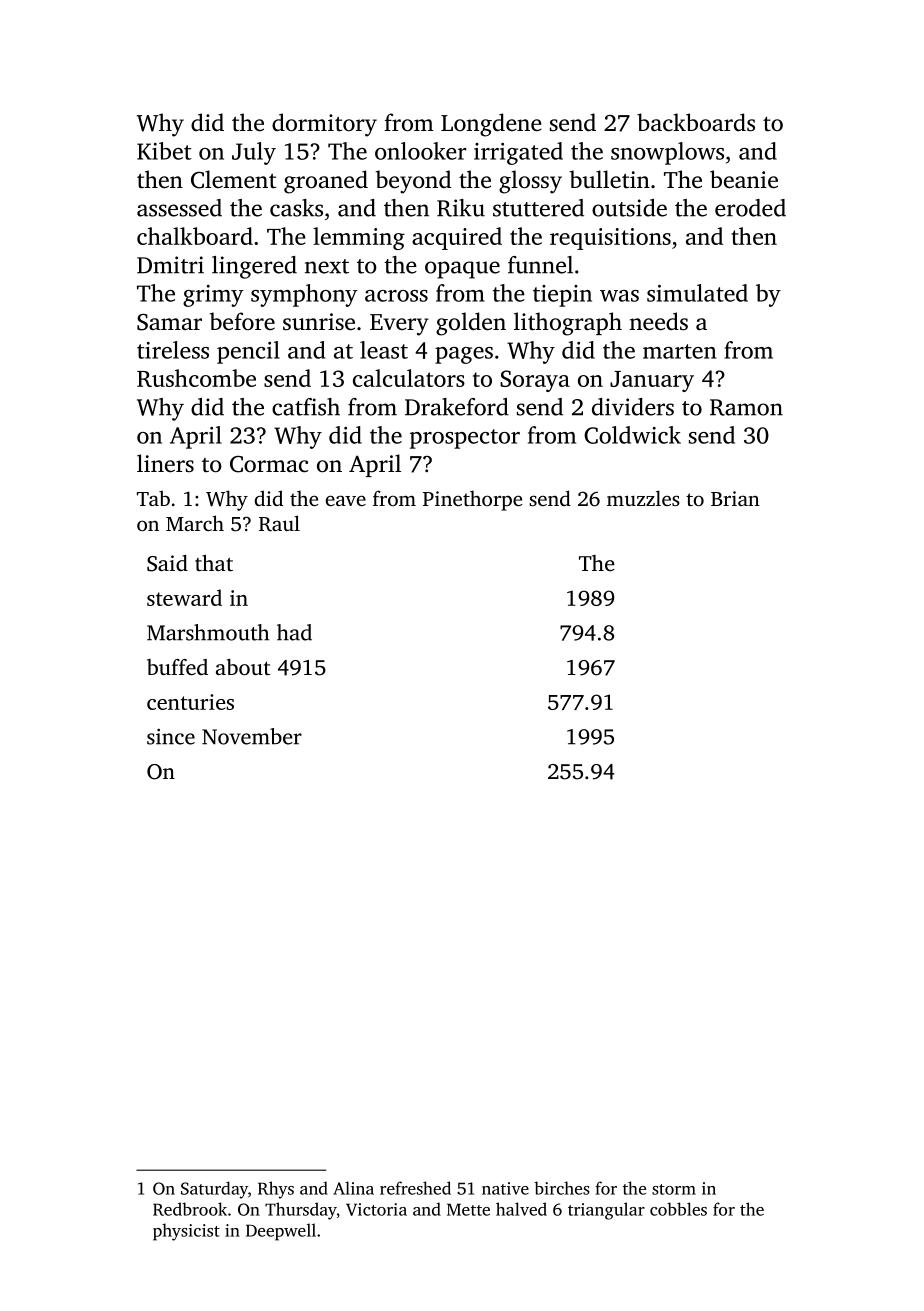 This screenshot has height=1311, width=924. Describe the element at coordinates (190, 1209) in the screenshot. I see `Redbrook` at that location.
